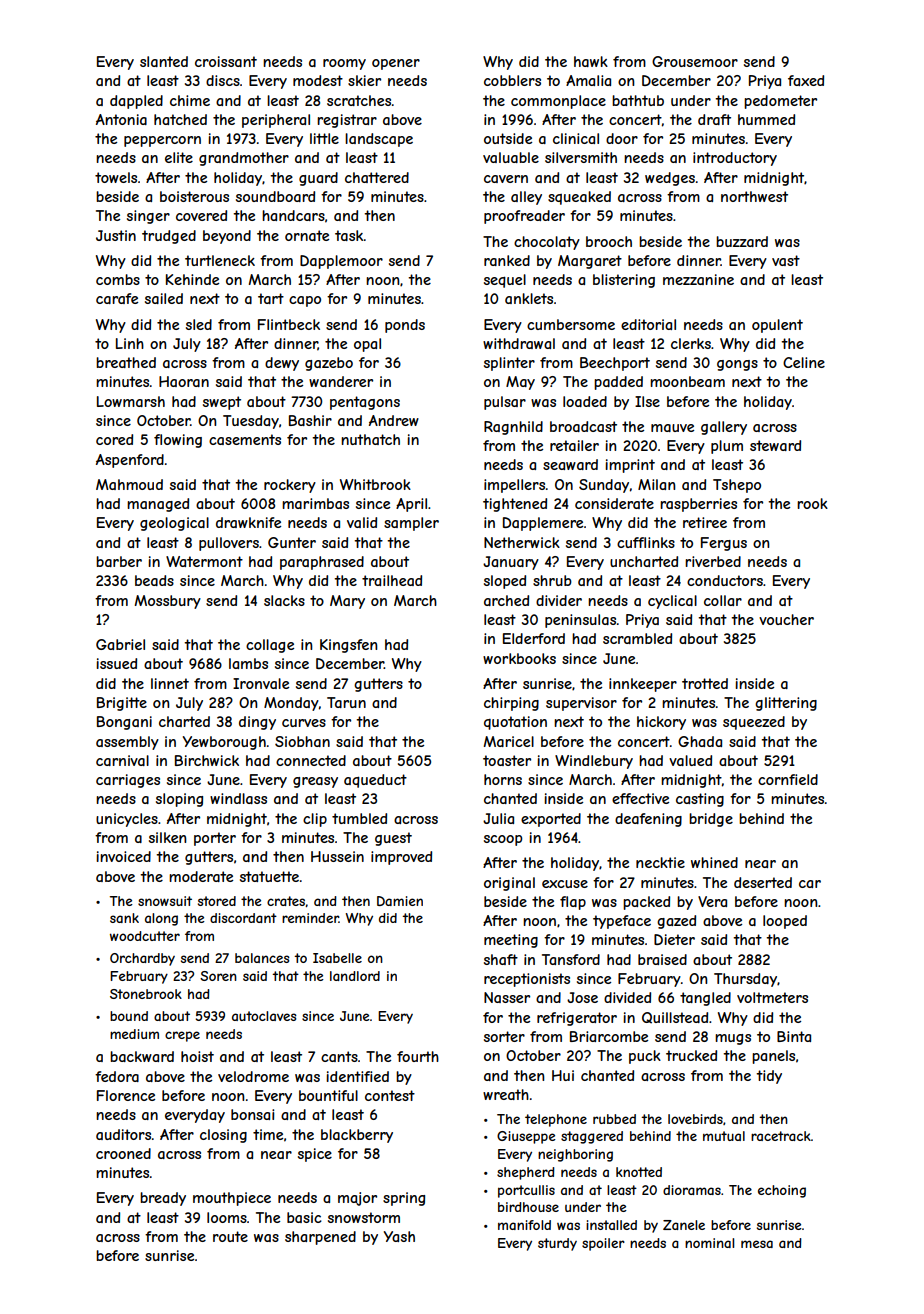  What do you see at coordinates (394, 420) in the page?
I see `Andrew` at bounding box center [394, 420].
